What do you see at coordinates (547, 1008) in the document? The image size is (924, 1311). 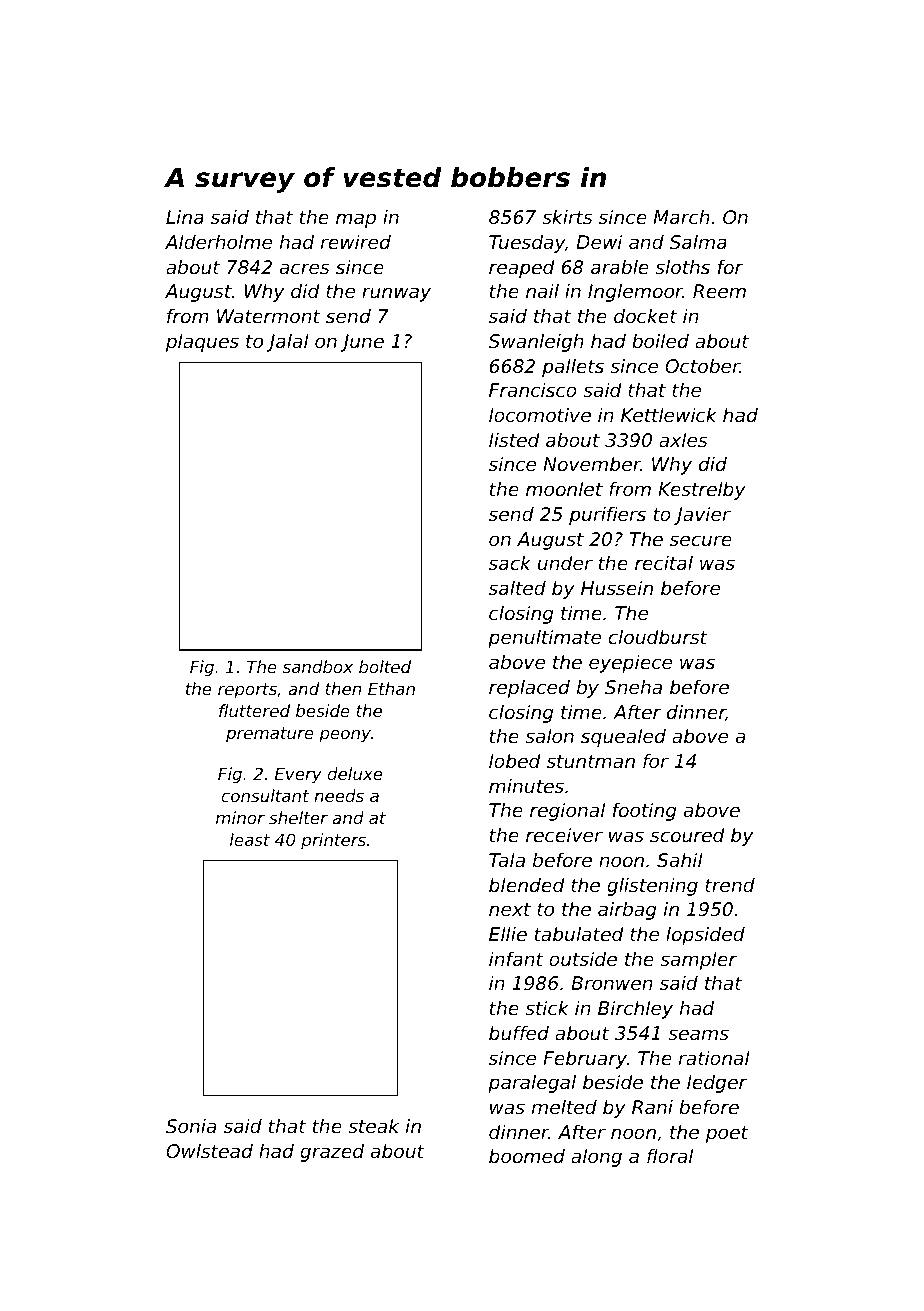 I see `stick` at bounding box center [547, 1008].
